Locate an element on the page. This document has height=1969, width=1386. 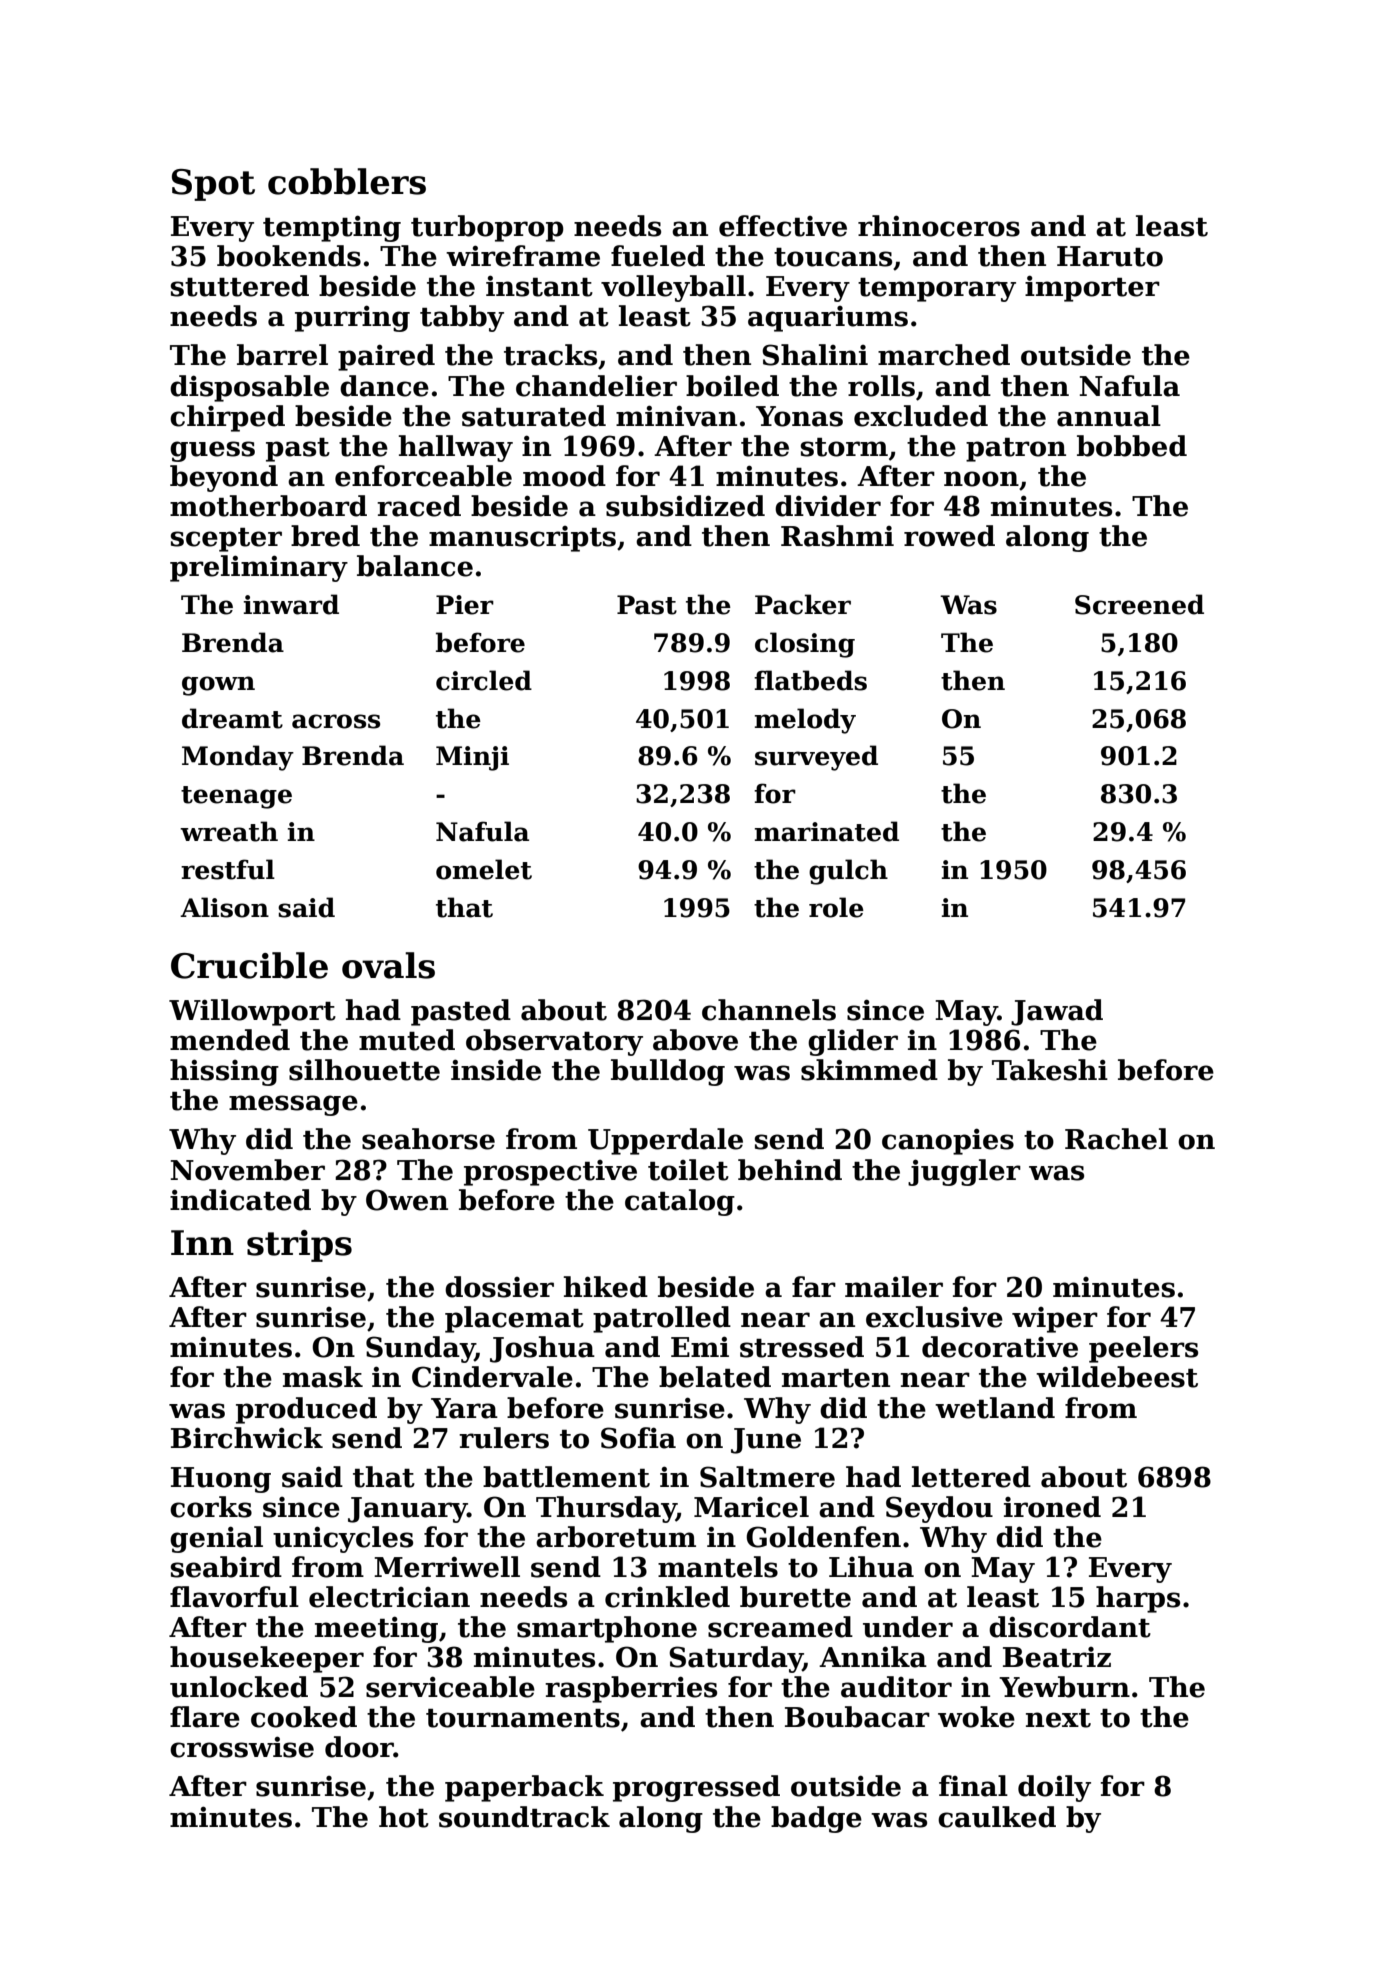
lettered is located at coordinates (971, 1477).
